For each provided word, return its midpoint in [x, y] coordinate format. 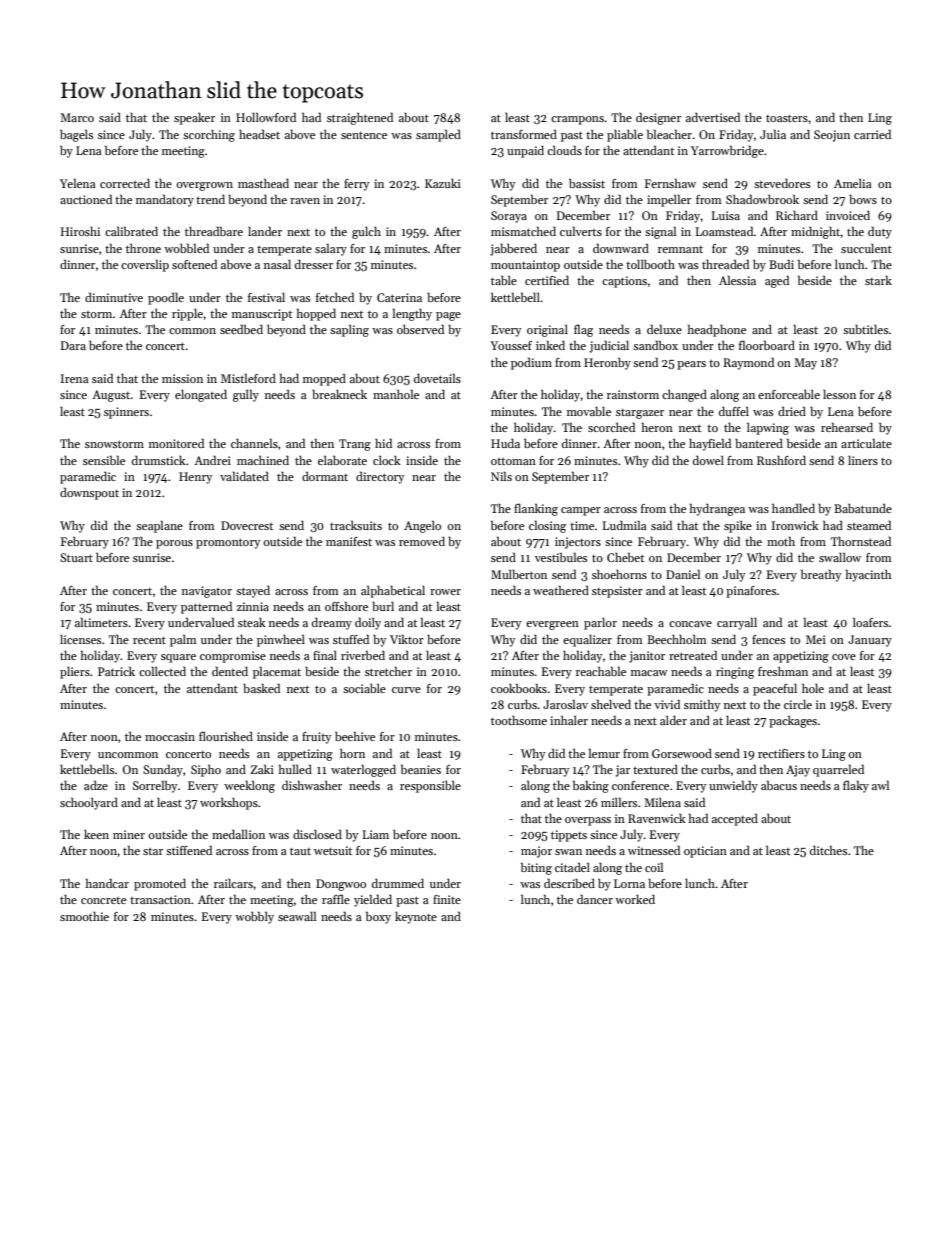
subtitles [865, 329]
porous [174, 544]
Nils [501, 476]
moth [781, 541]
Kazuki [443, 183]
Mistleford [248, 378]
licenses [80, 639]
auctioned [86, 199]
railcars [233, 883]
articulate [866, 443]
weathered [561, 590]
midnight [816, 233]
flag [583, 330]
